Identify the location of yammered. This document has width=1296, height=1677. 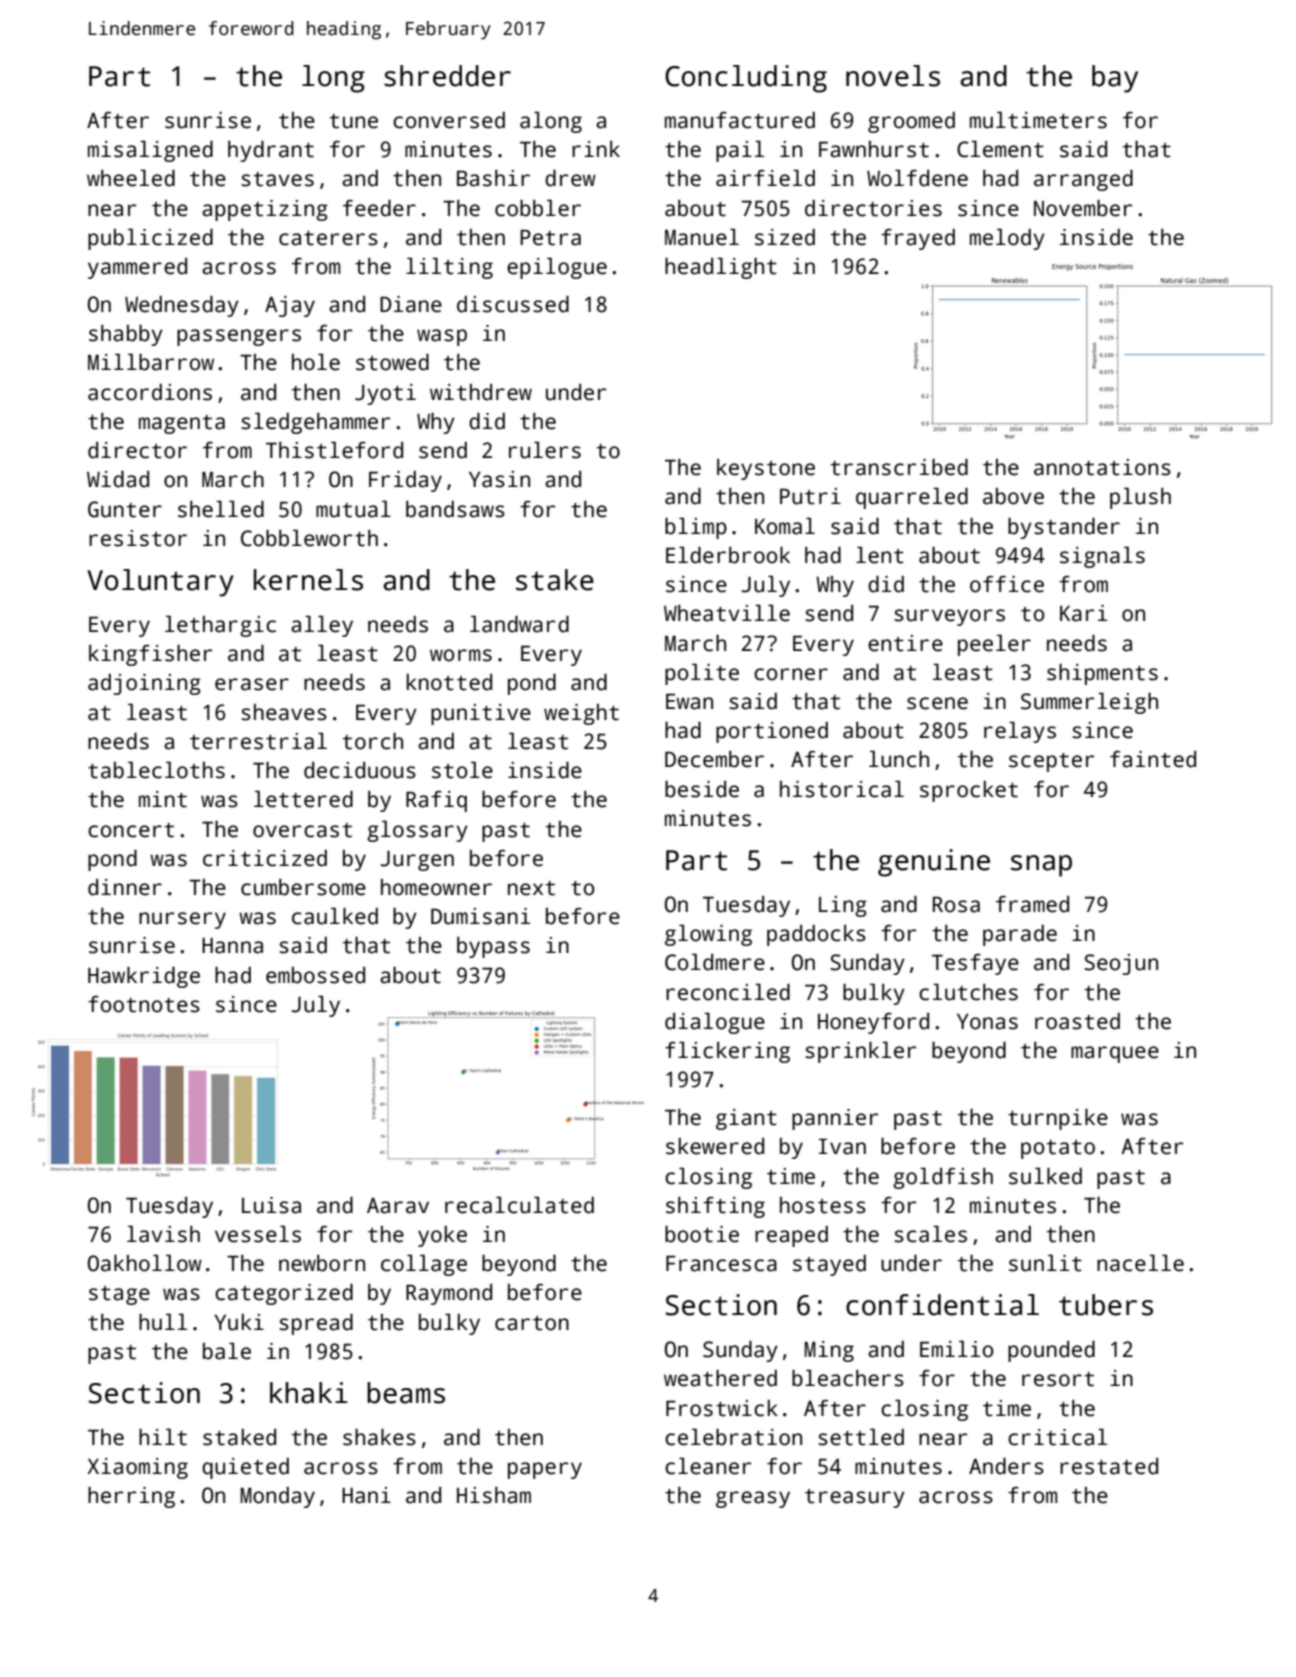
(137, 268).
